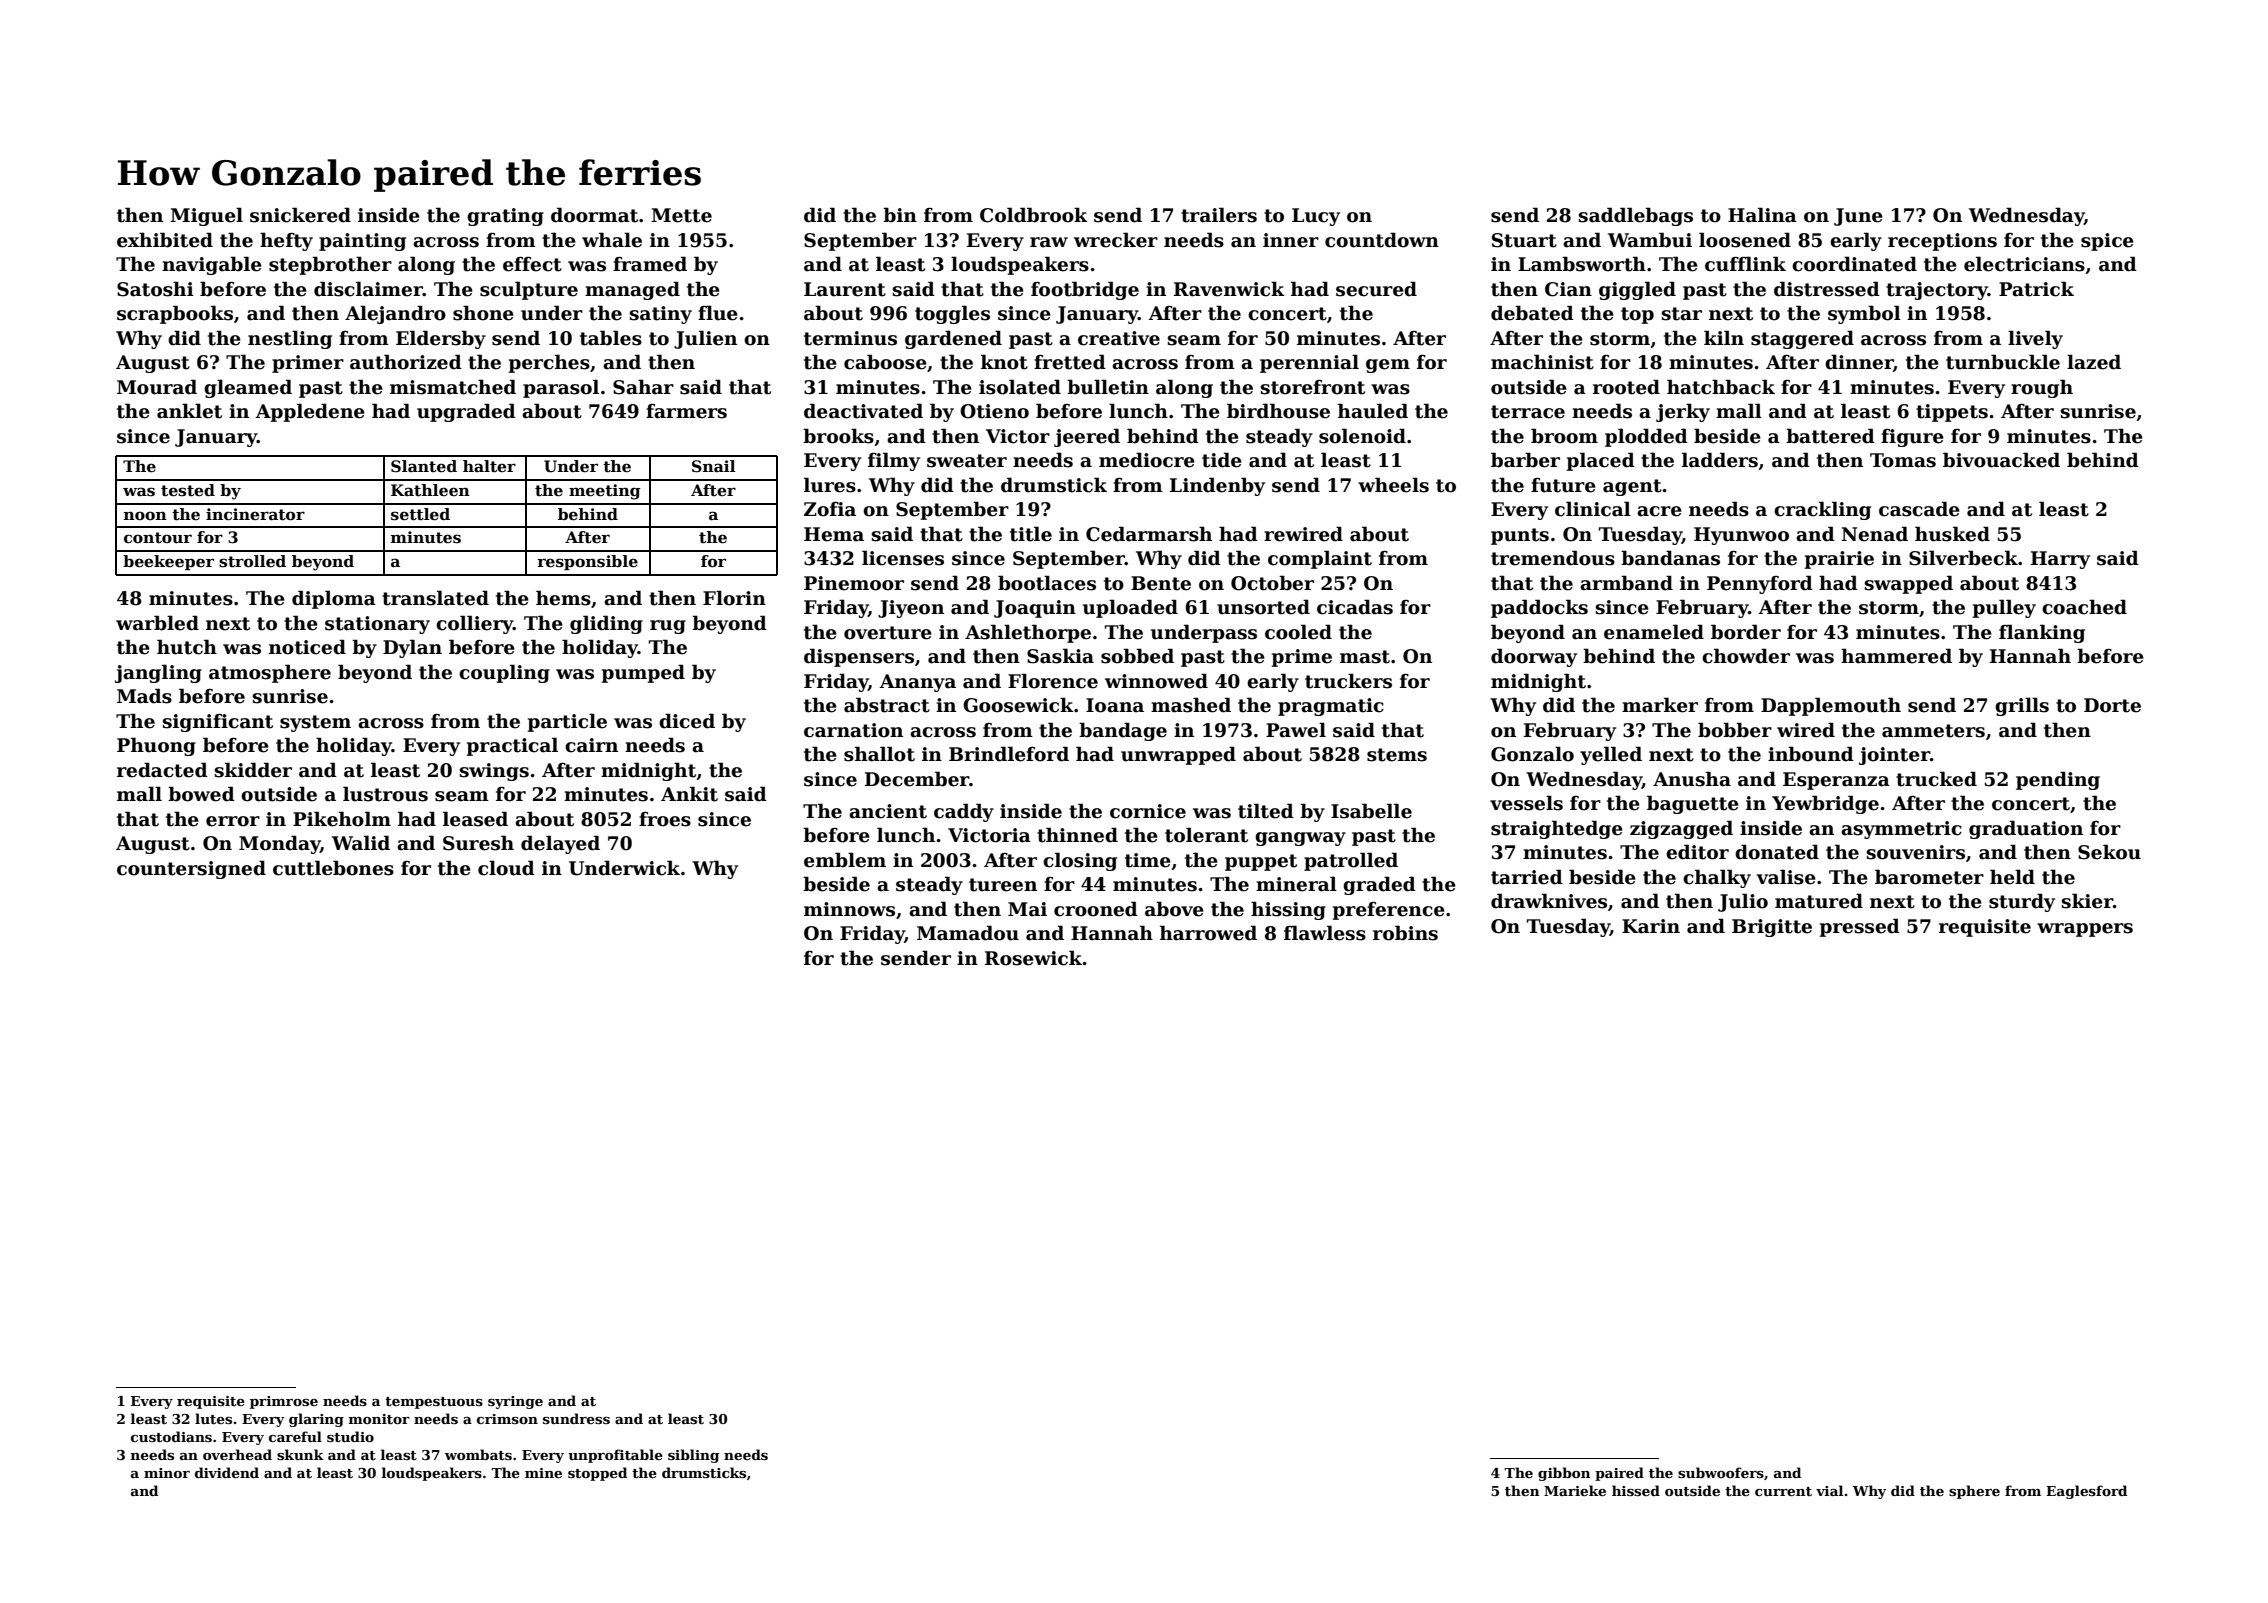 The image size is (2268, 1603). Describe the element at coordinates (1762, 215) in the screenshot. I see `Halina` at that location.
